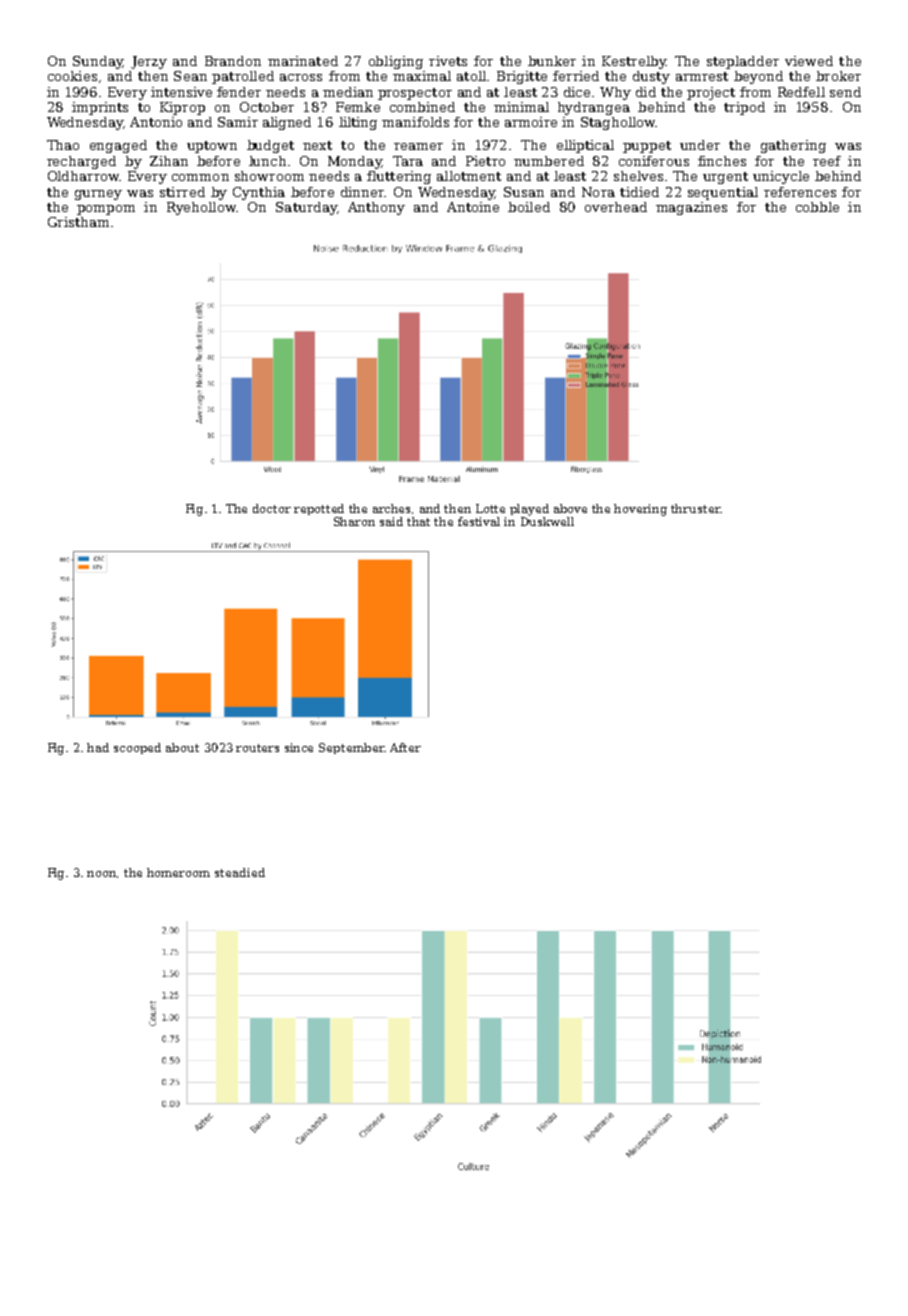 The height and width of the document is (1316, 908). Describe the element at coordinates (98, 747) in the document. I see `had` at that location.
